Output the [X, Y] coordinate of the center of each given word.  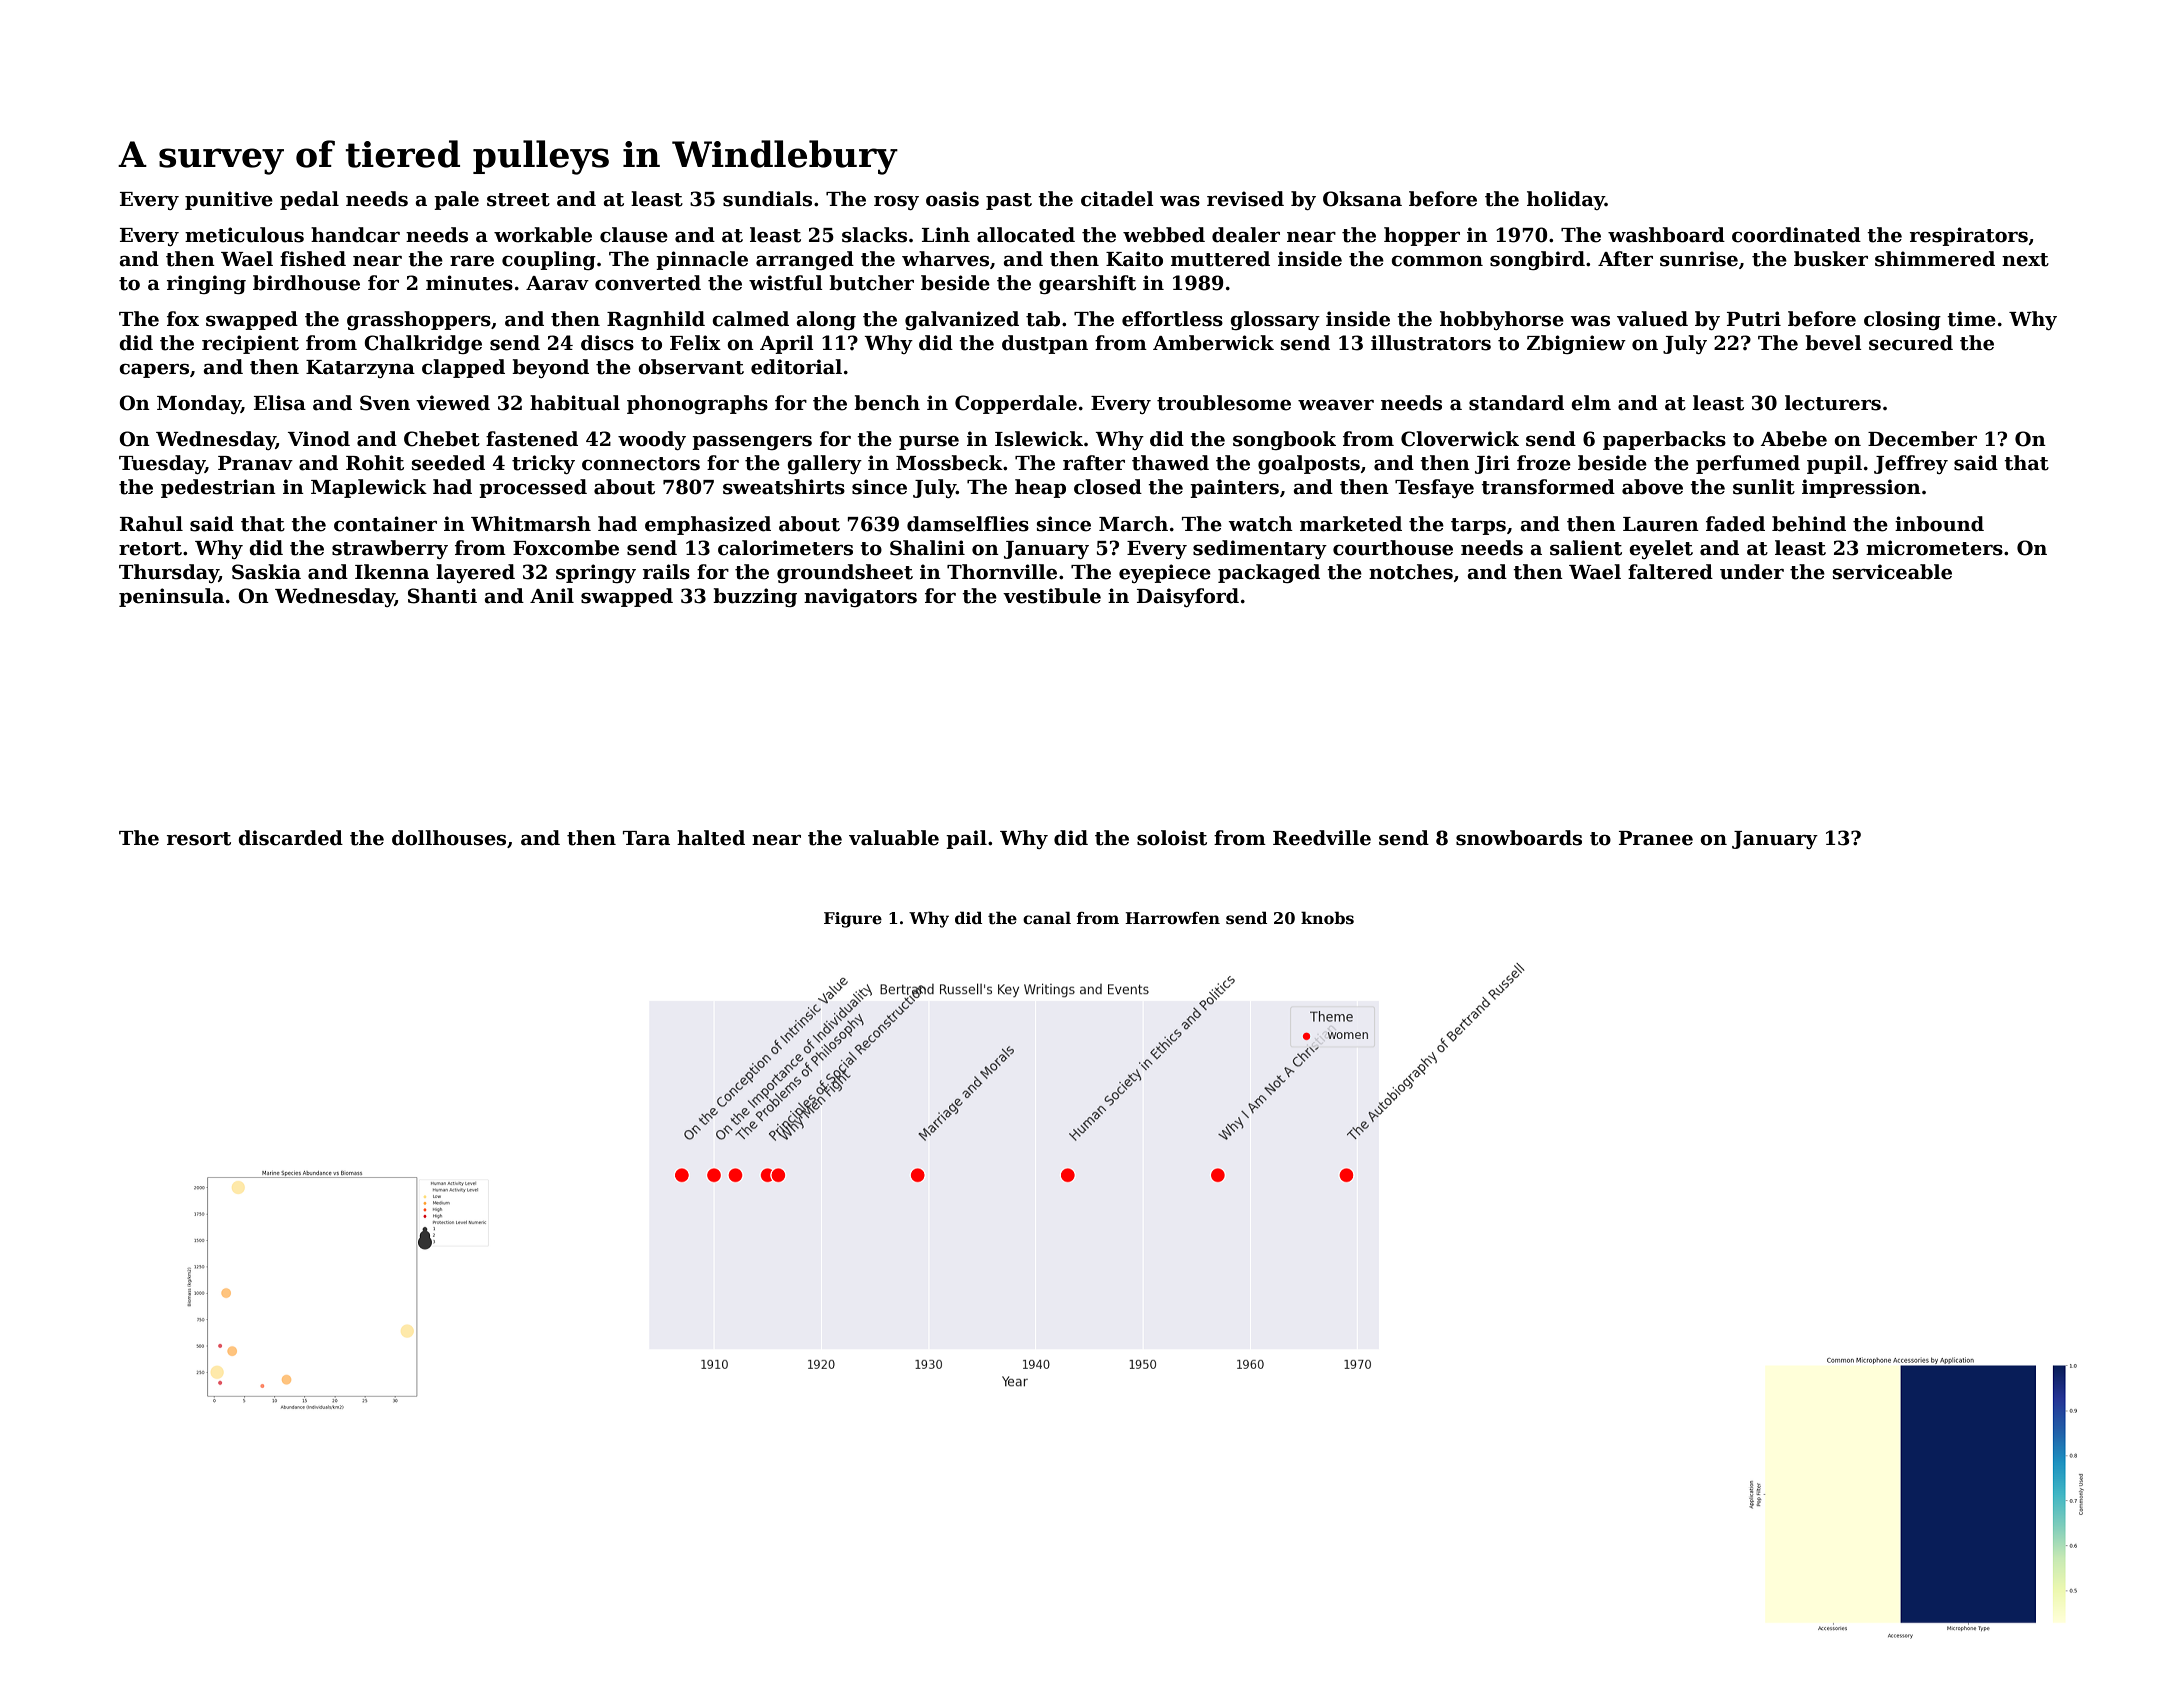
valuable [894, 838]
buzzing [755, 597]
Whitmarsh [531, 524]
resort [199, 839]
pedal [309, 200]
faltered [1670, 572]
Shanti [442, 596]
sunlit [1764, 487]
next [2025, 260]
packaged [1269, 573]
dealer [1246, 235]
